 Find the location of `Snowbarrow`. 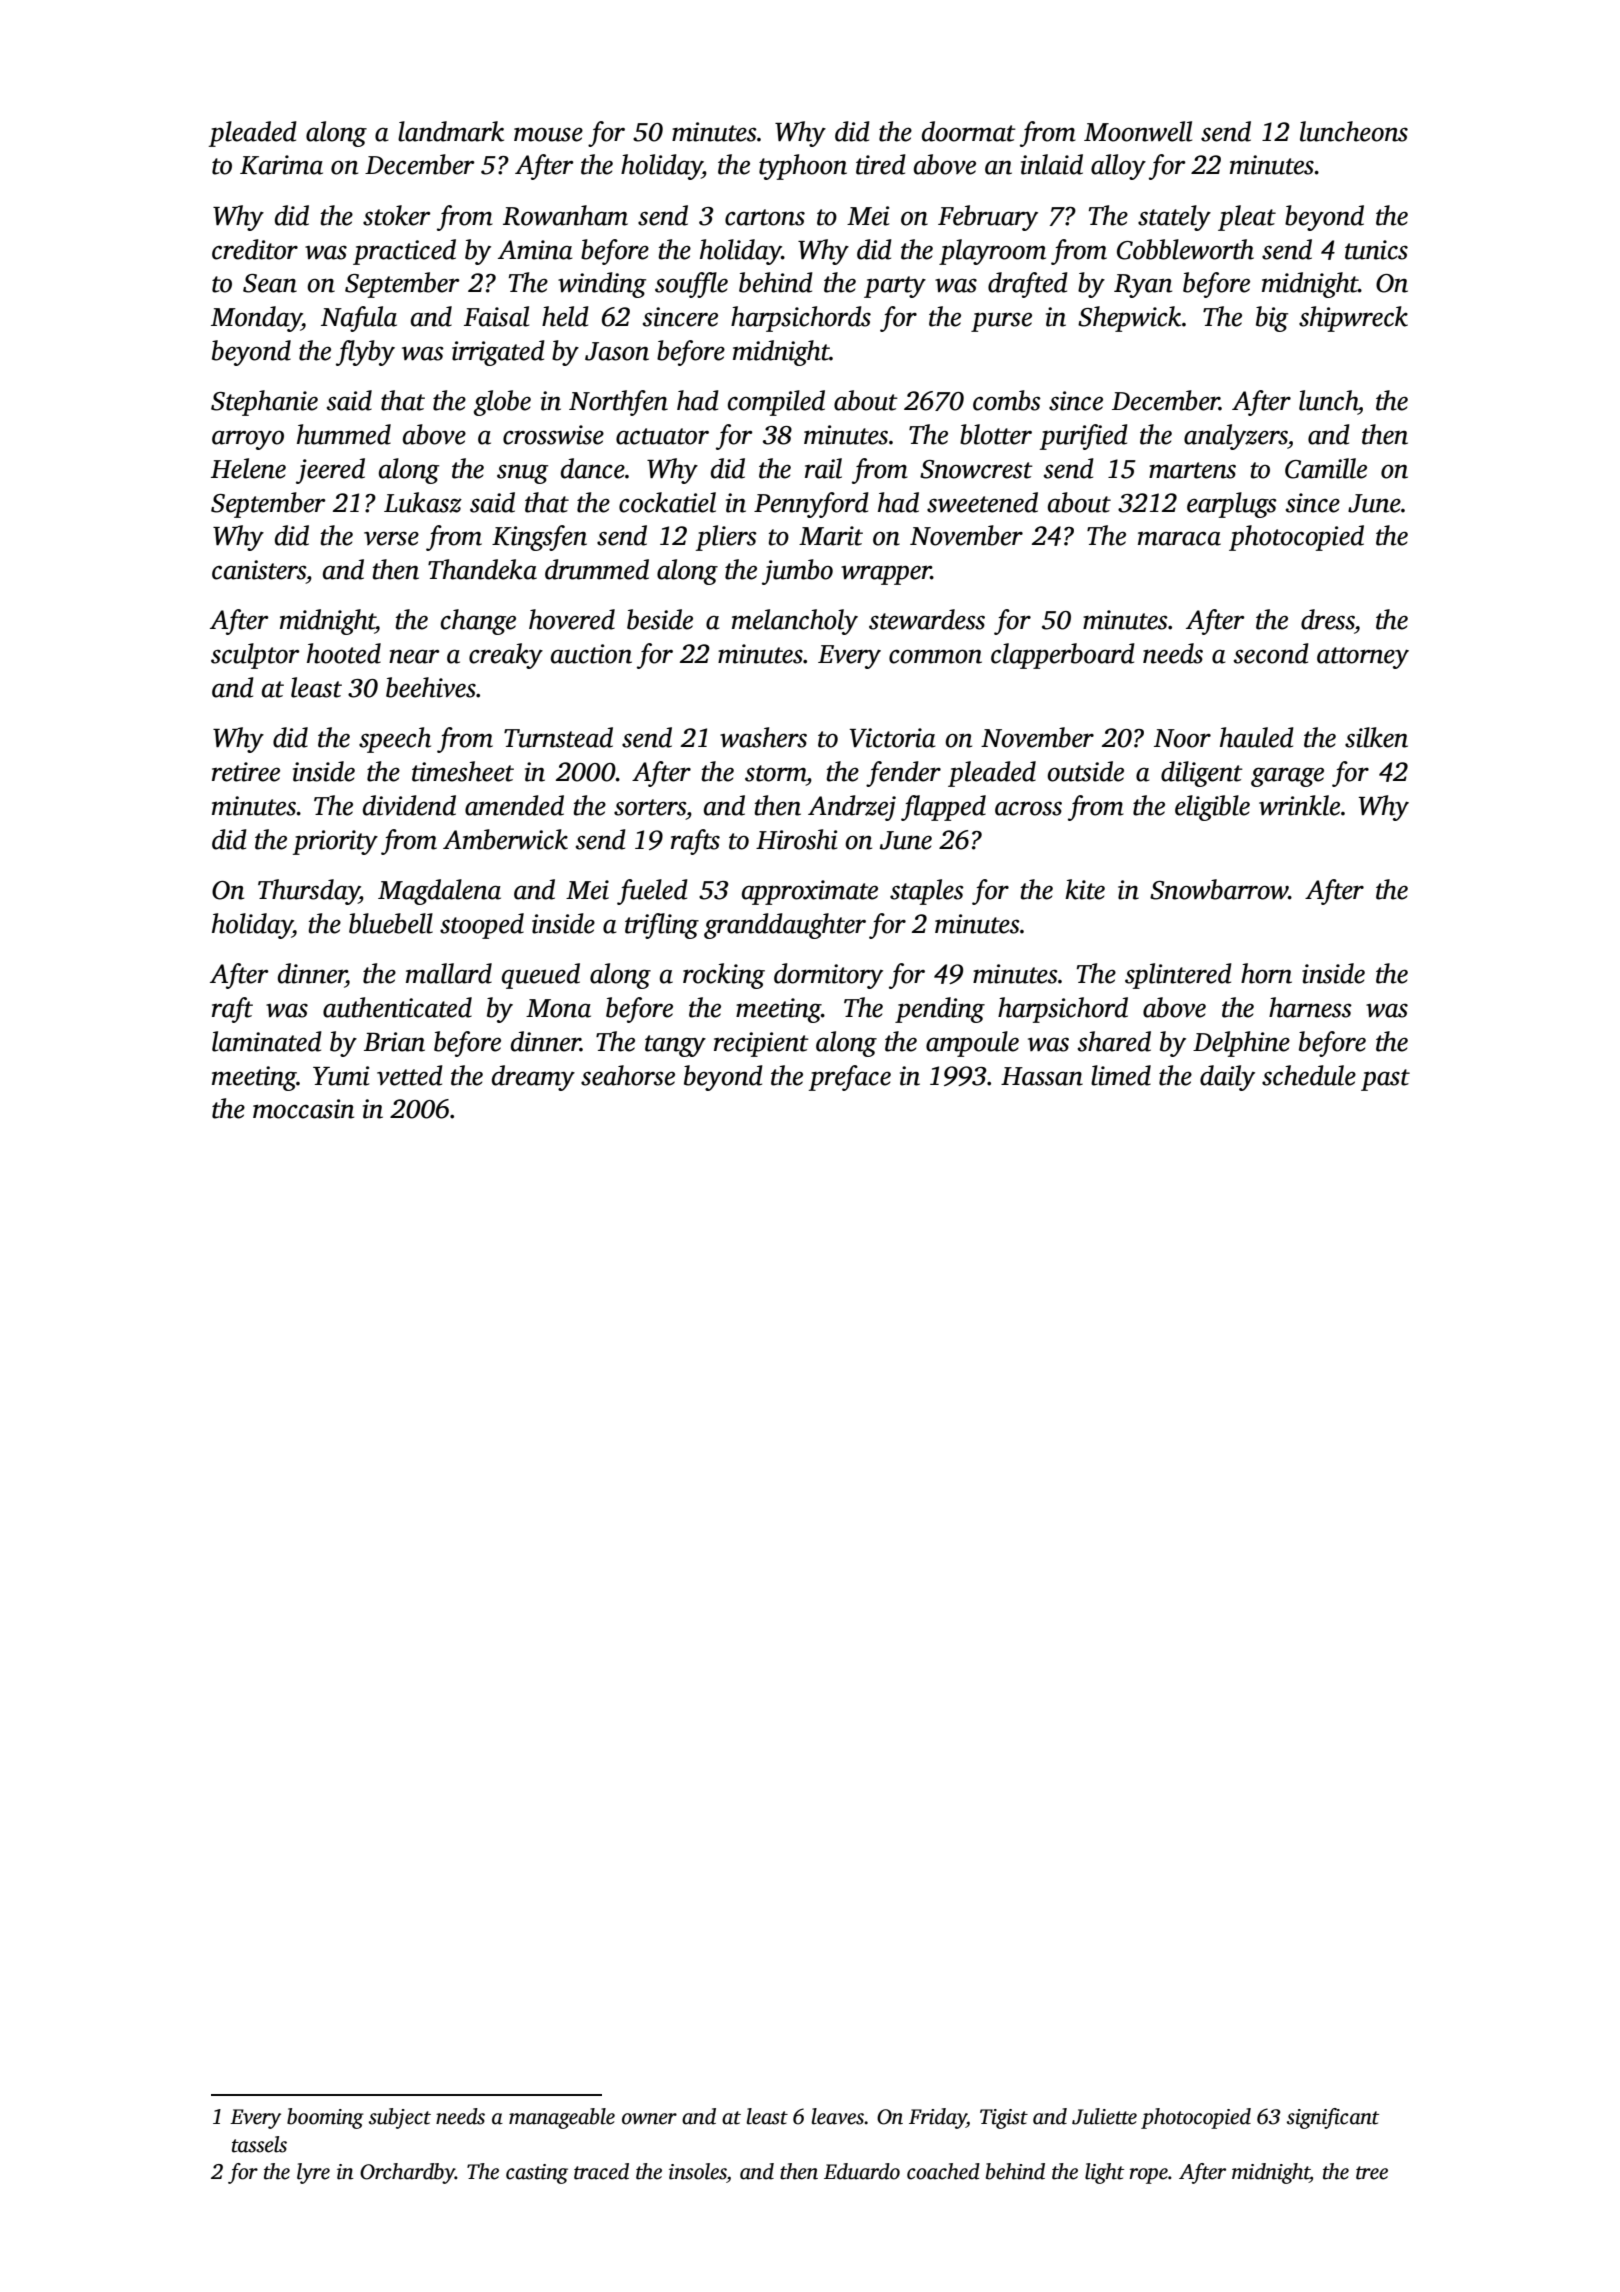

Snowbarrow is located at coordinates (1219, 889).
